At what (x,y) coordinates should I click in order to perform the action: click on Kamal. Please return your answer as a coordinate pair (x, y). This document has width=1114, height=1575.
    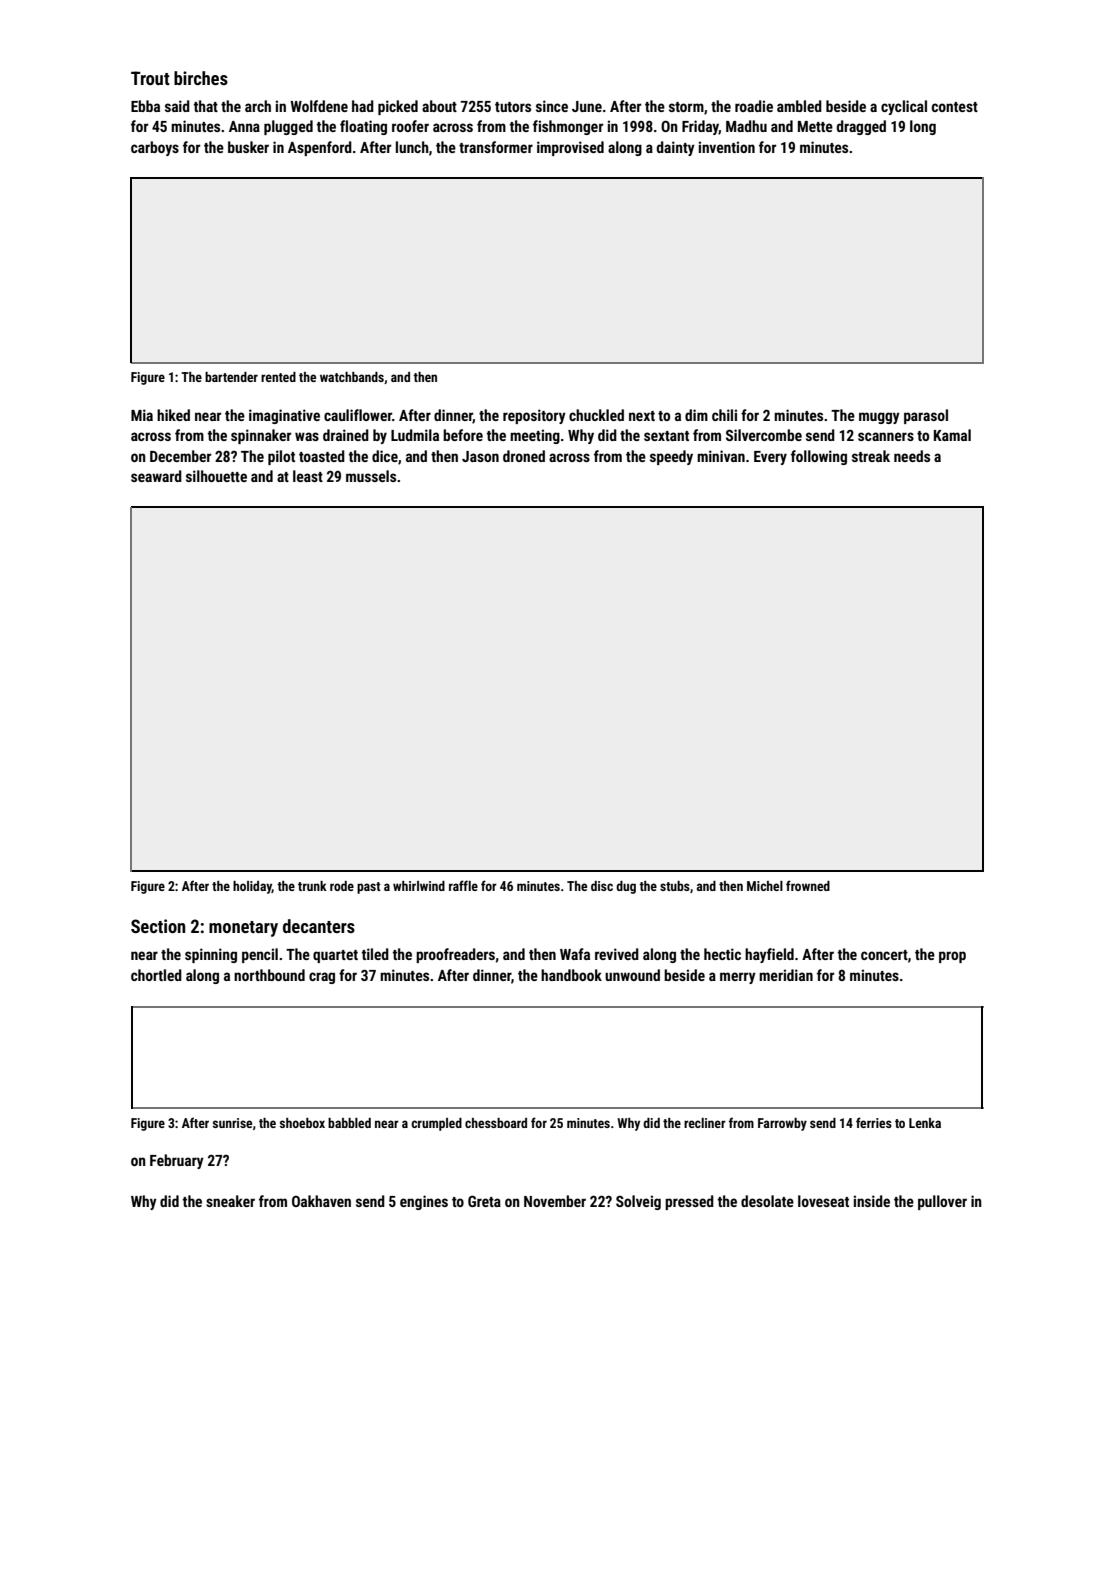
    Looking at the image, I should click on (952, 435).
